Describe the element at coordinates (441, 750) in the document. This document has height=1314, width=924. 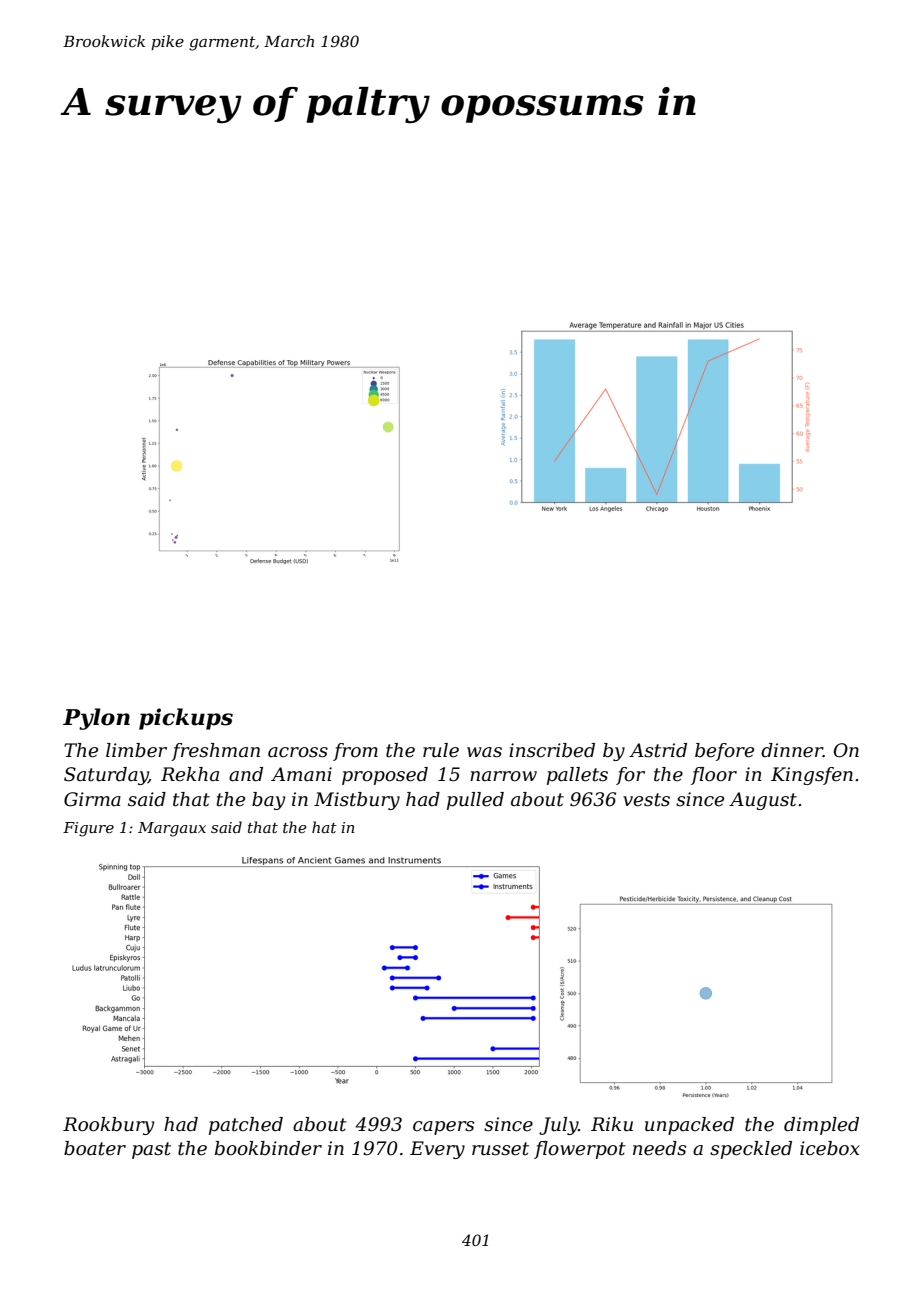
I see `rule` at that location.
